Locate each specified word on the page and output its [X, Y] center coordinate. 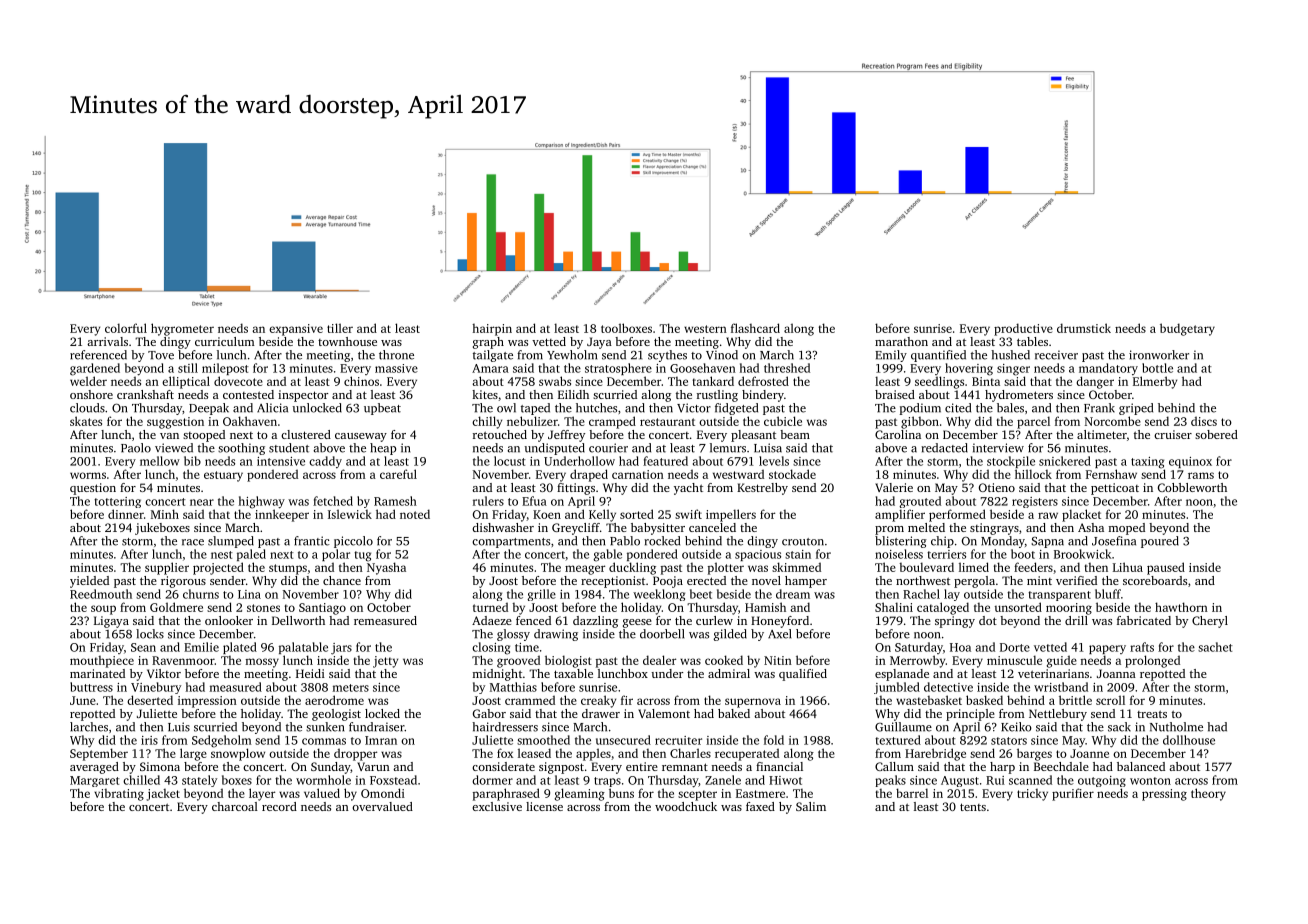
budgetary [1187, 329]
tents [973, 807]
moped [1127, 529]
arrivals [107, 341]
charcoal [235, 806]
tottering [117, 502]
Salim [811, 806]
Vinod [722, 355]
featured [665, 461]
